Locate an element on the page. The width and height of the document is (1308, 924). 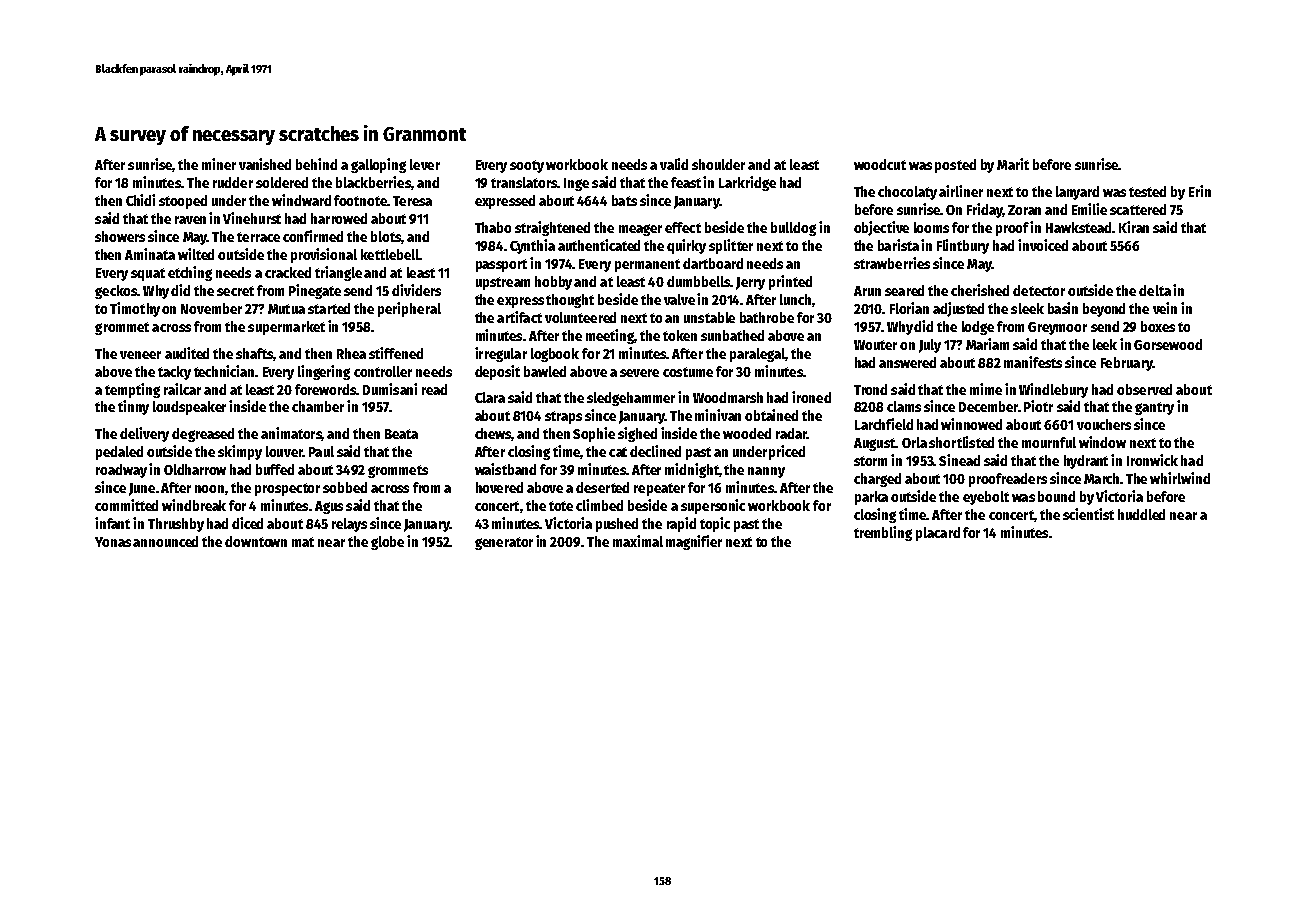
Beata is located at coordinates (401, 434).
